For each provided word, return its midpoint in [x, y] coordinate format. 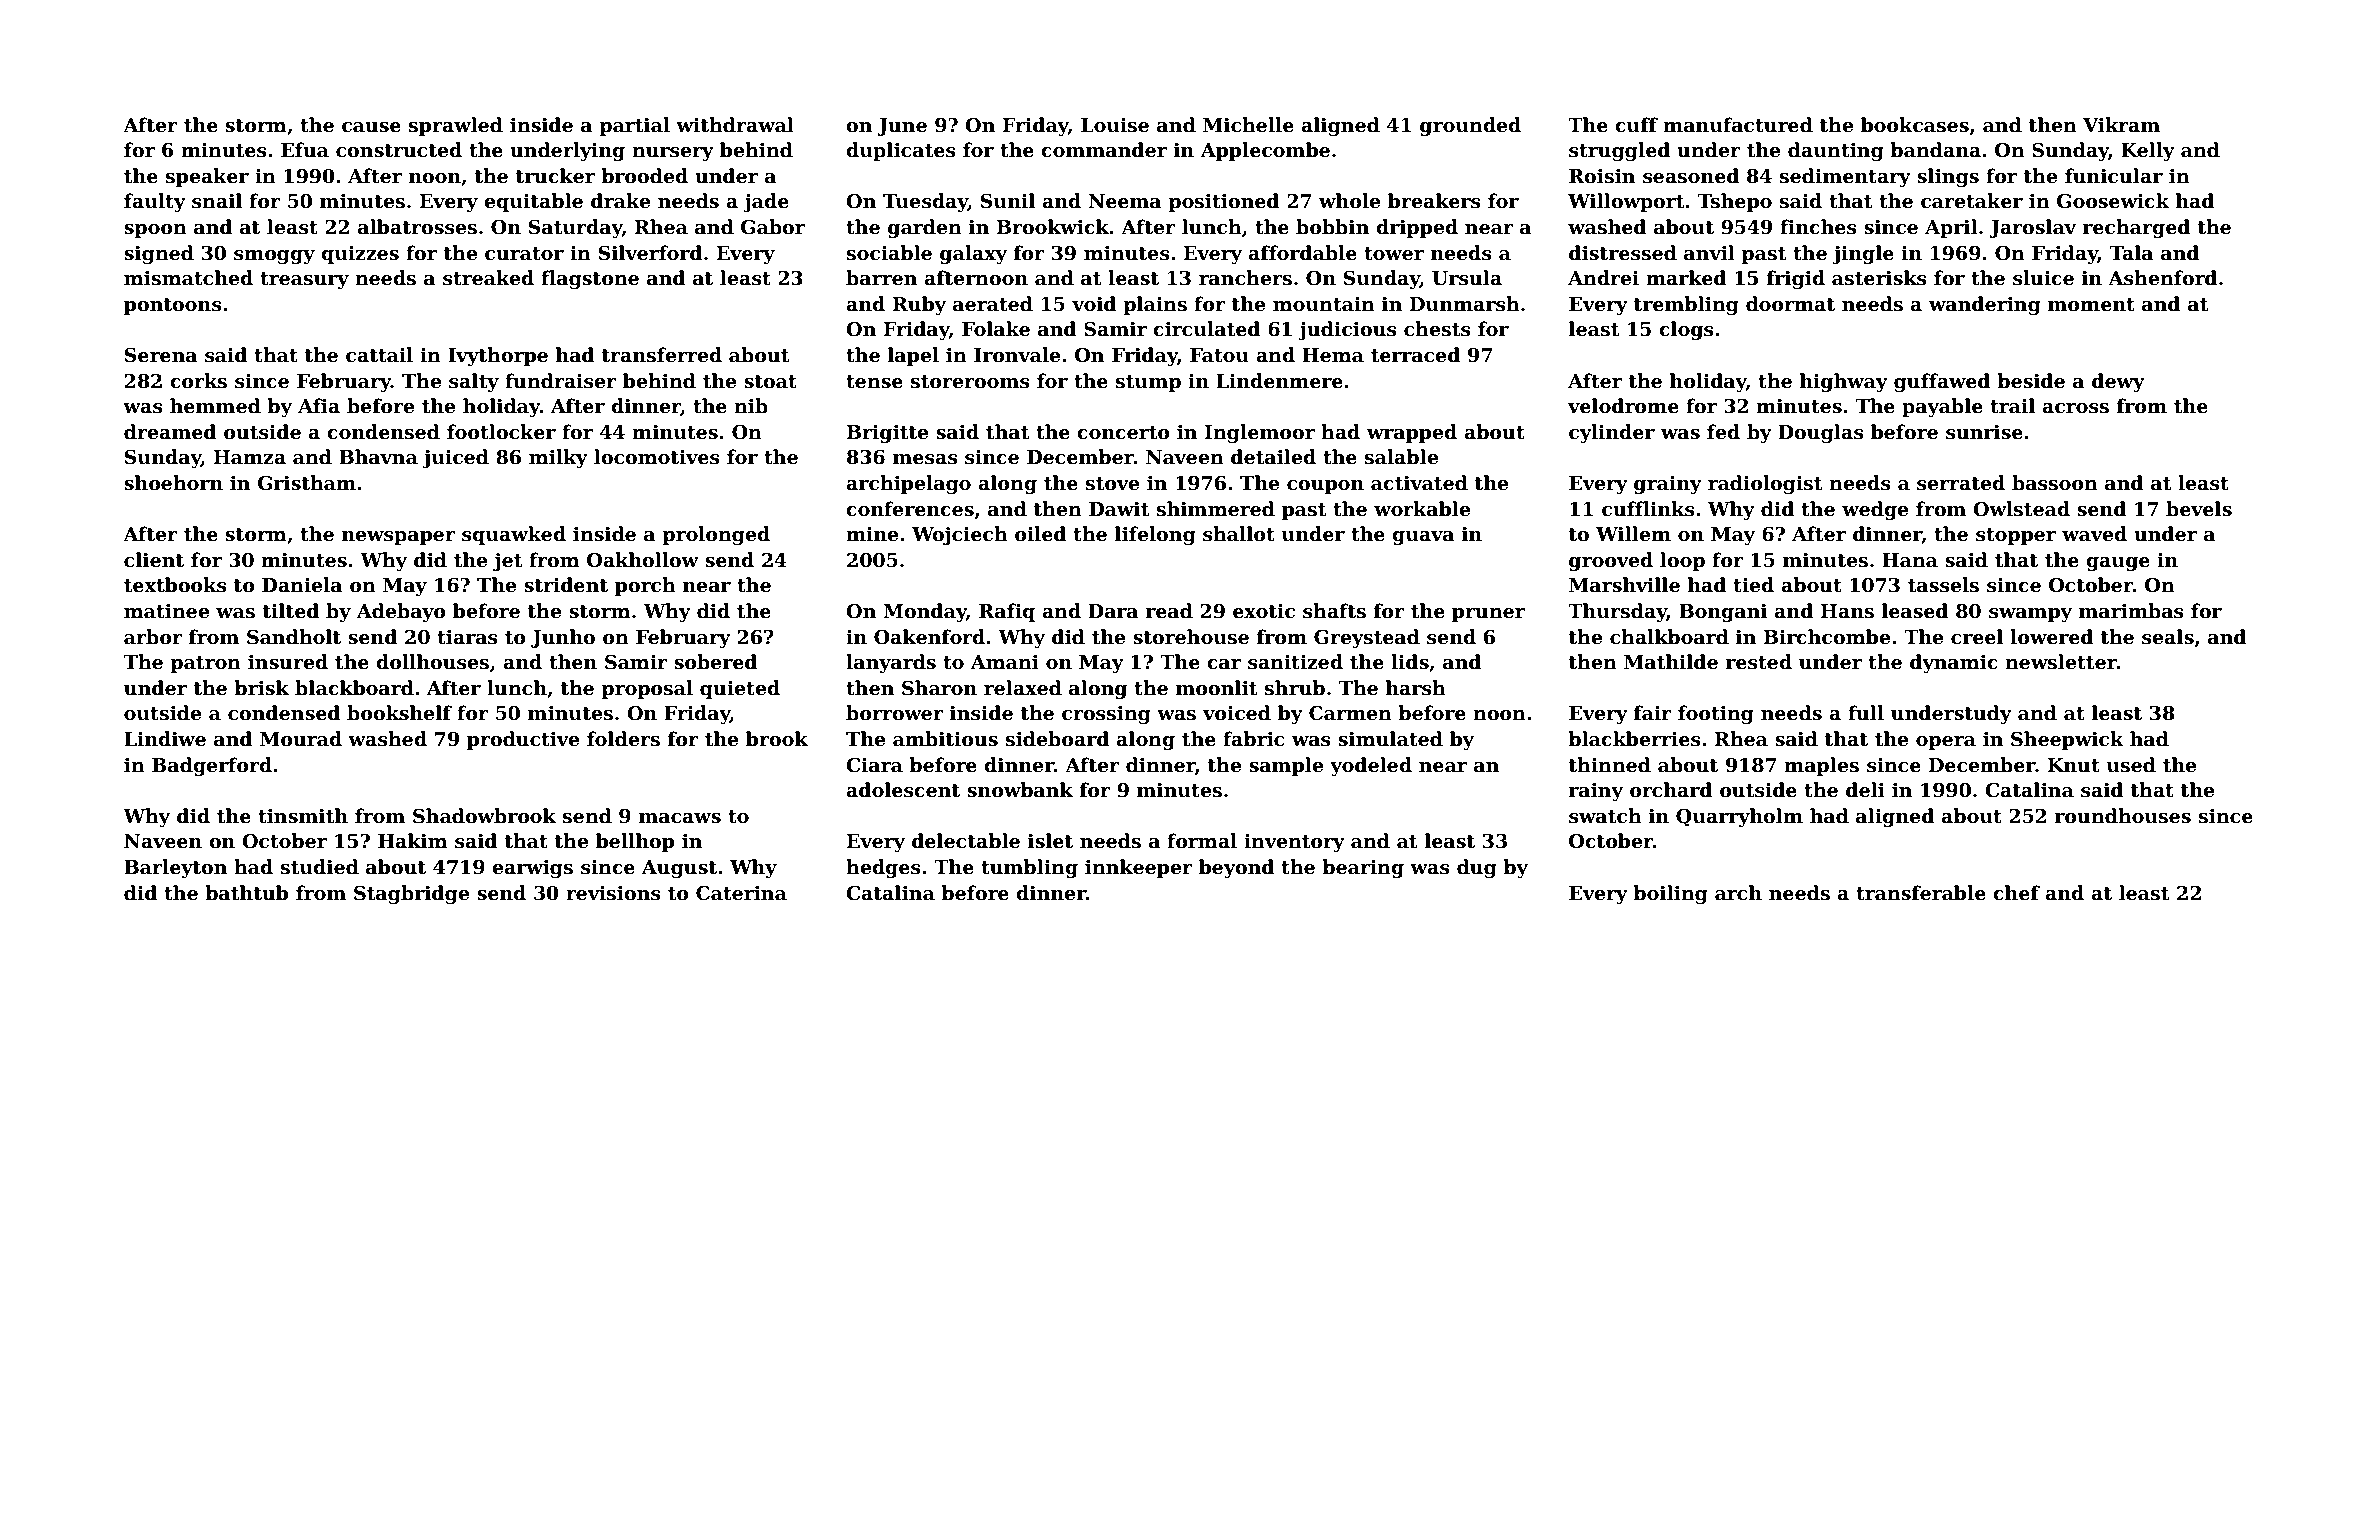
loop [1682, 561]
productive [523, 740]
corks [198, 381]
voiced [1237, 713]
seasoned [1691, 176]
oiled [1040, 534]
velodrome [1623, 406]
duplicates [901, 151]
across [2075, 408]
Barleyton [175, 868]
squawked [514, 535]
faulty [155, 202]
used [2131, 765]
